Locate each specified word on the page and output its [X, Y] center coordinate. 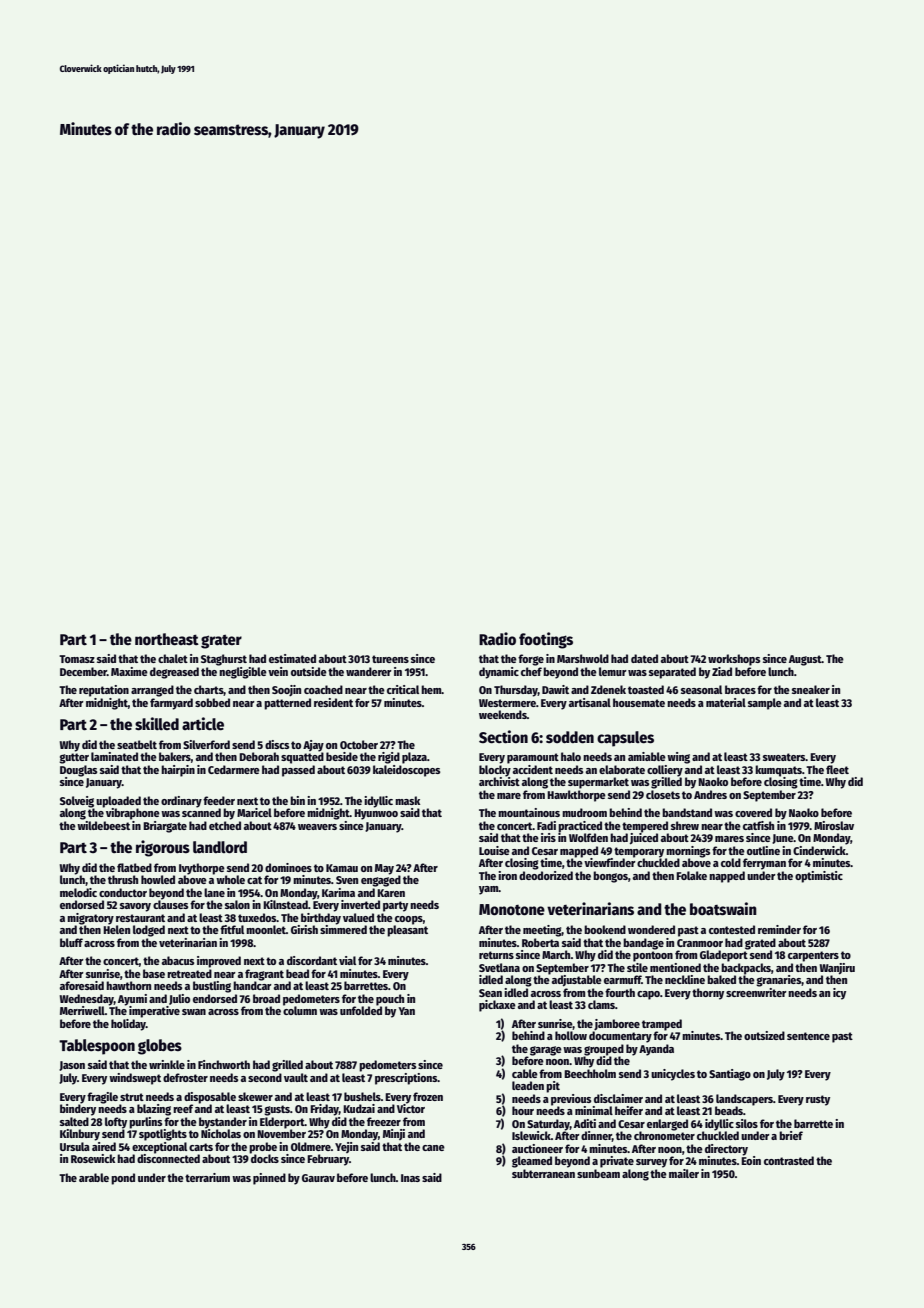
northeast [167, 639]
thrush [123, 879]
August [805, 660]
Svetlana [499, 967]
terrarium [207, 1177]
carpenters [813, 956]
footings [546, 640]
